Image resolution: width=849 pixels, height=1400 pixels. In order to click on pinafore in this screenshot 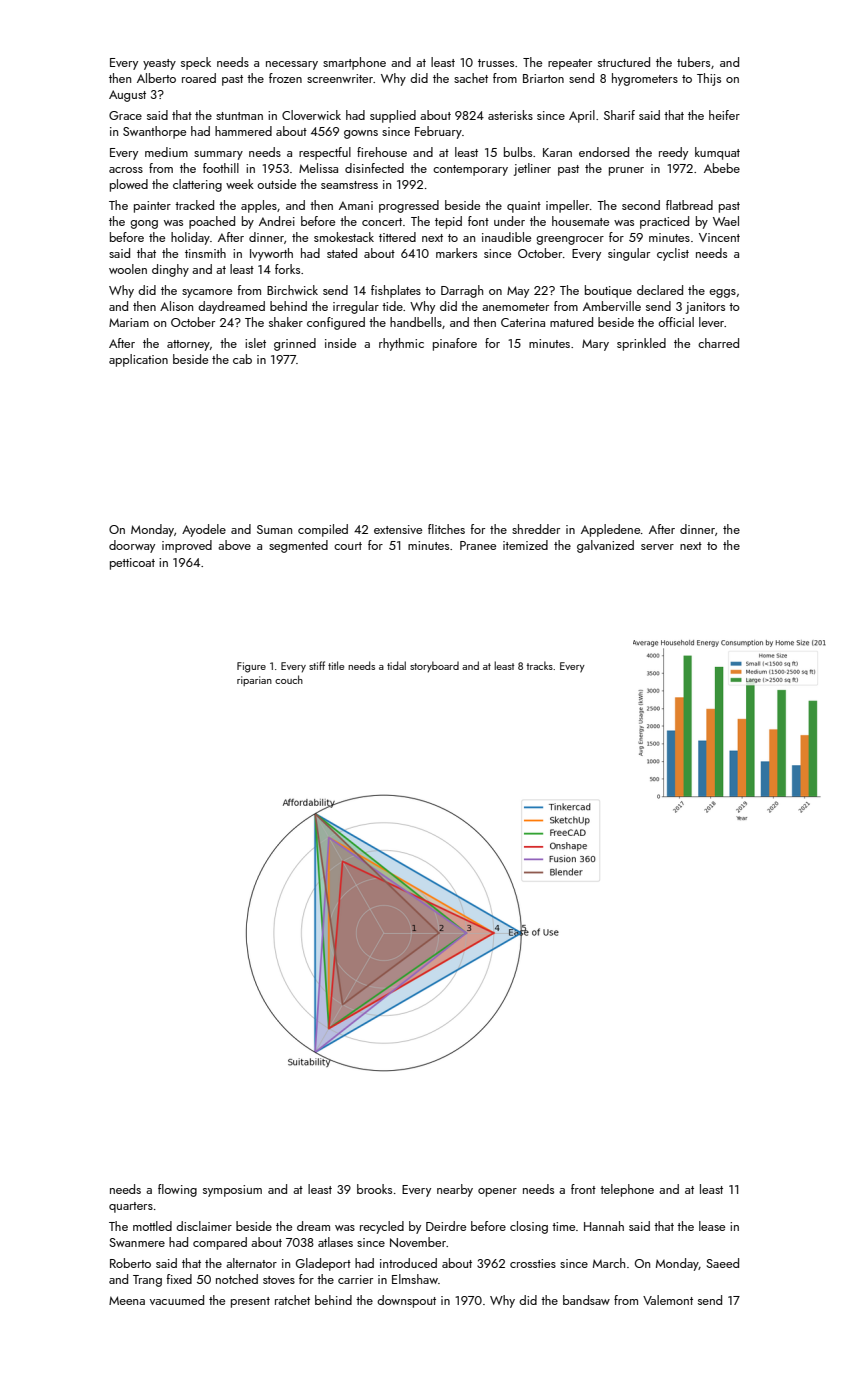, I will do `click(455, 344)`.
